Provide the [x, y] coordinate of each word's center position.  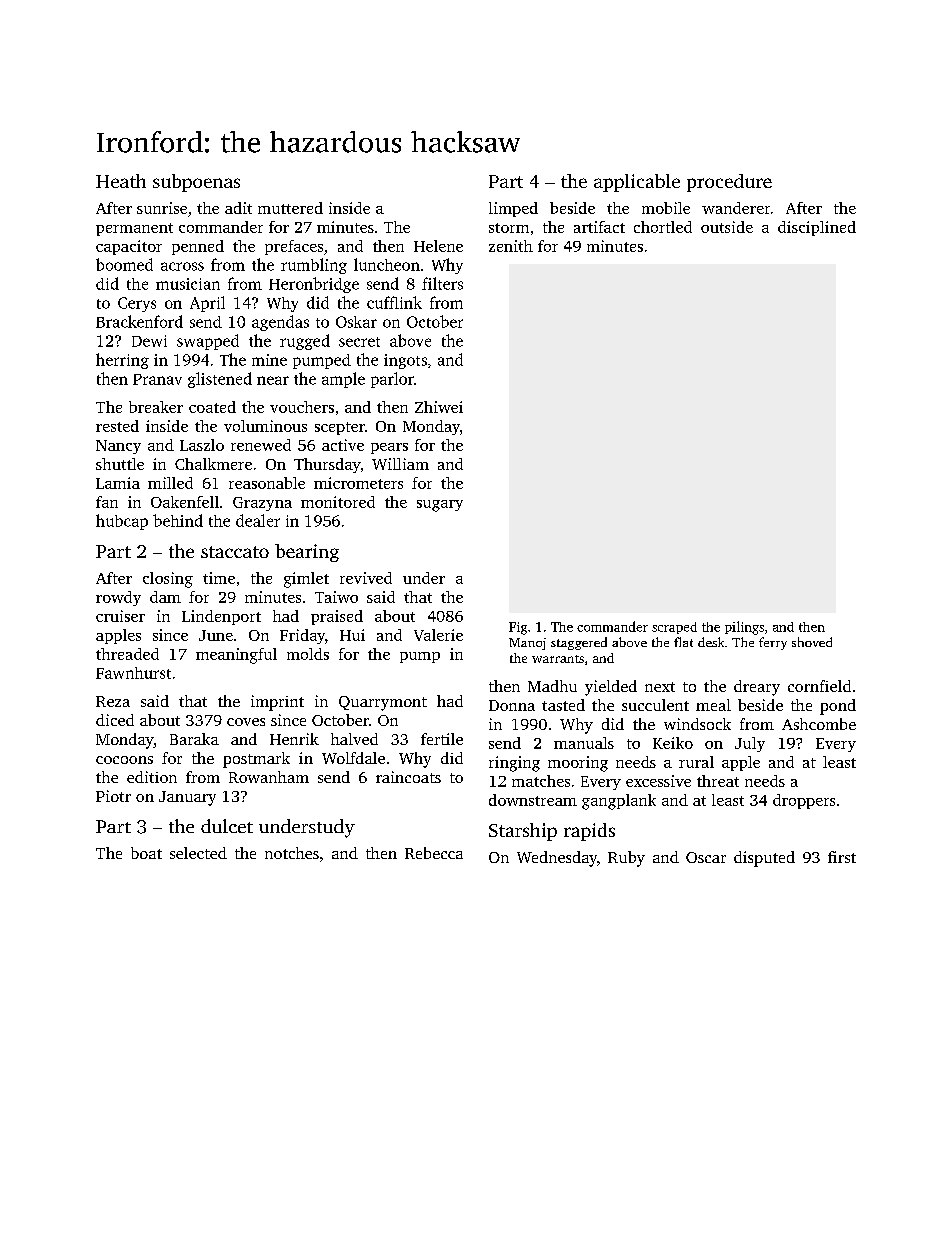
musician [188, 284]
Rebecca [434, 853]
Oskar [356, 322]
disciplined [817, 228]
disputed [764, 859]
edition [152, 777]
